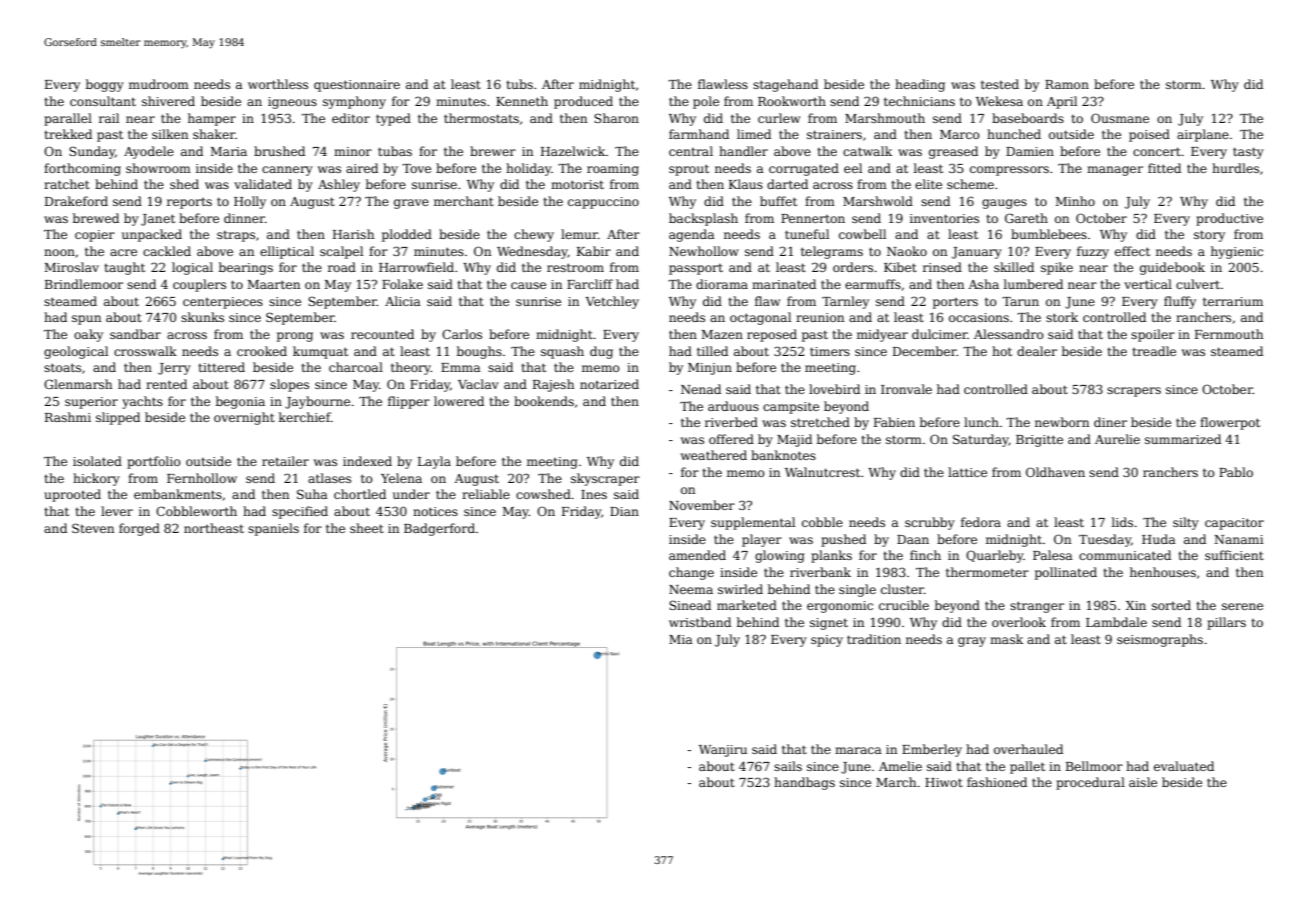  I want to click on northeast, so click(214, 528).
